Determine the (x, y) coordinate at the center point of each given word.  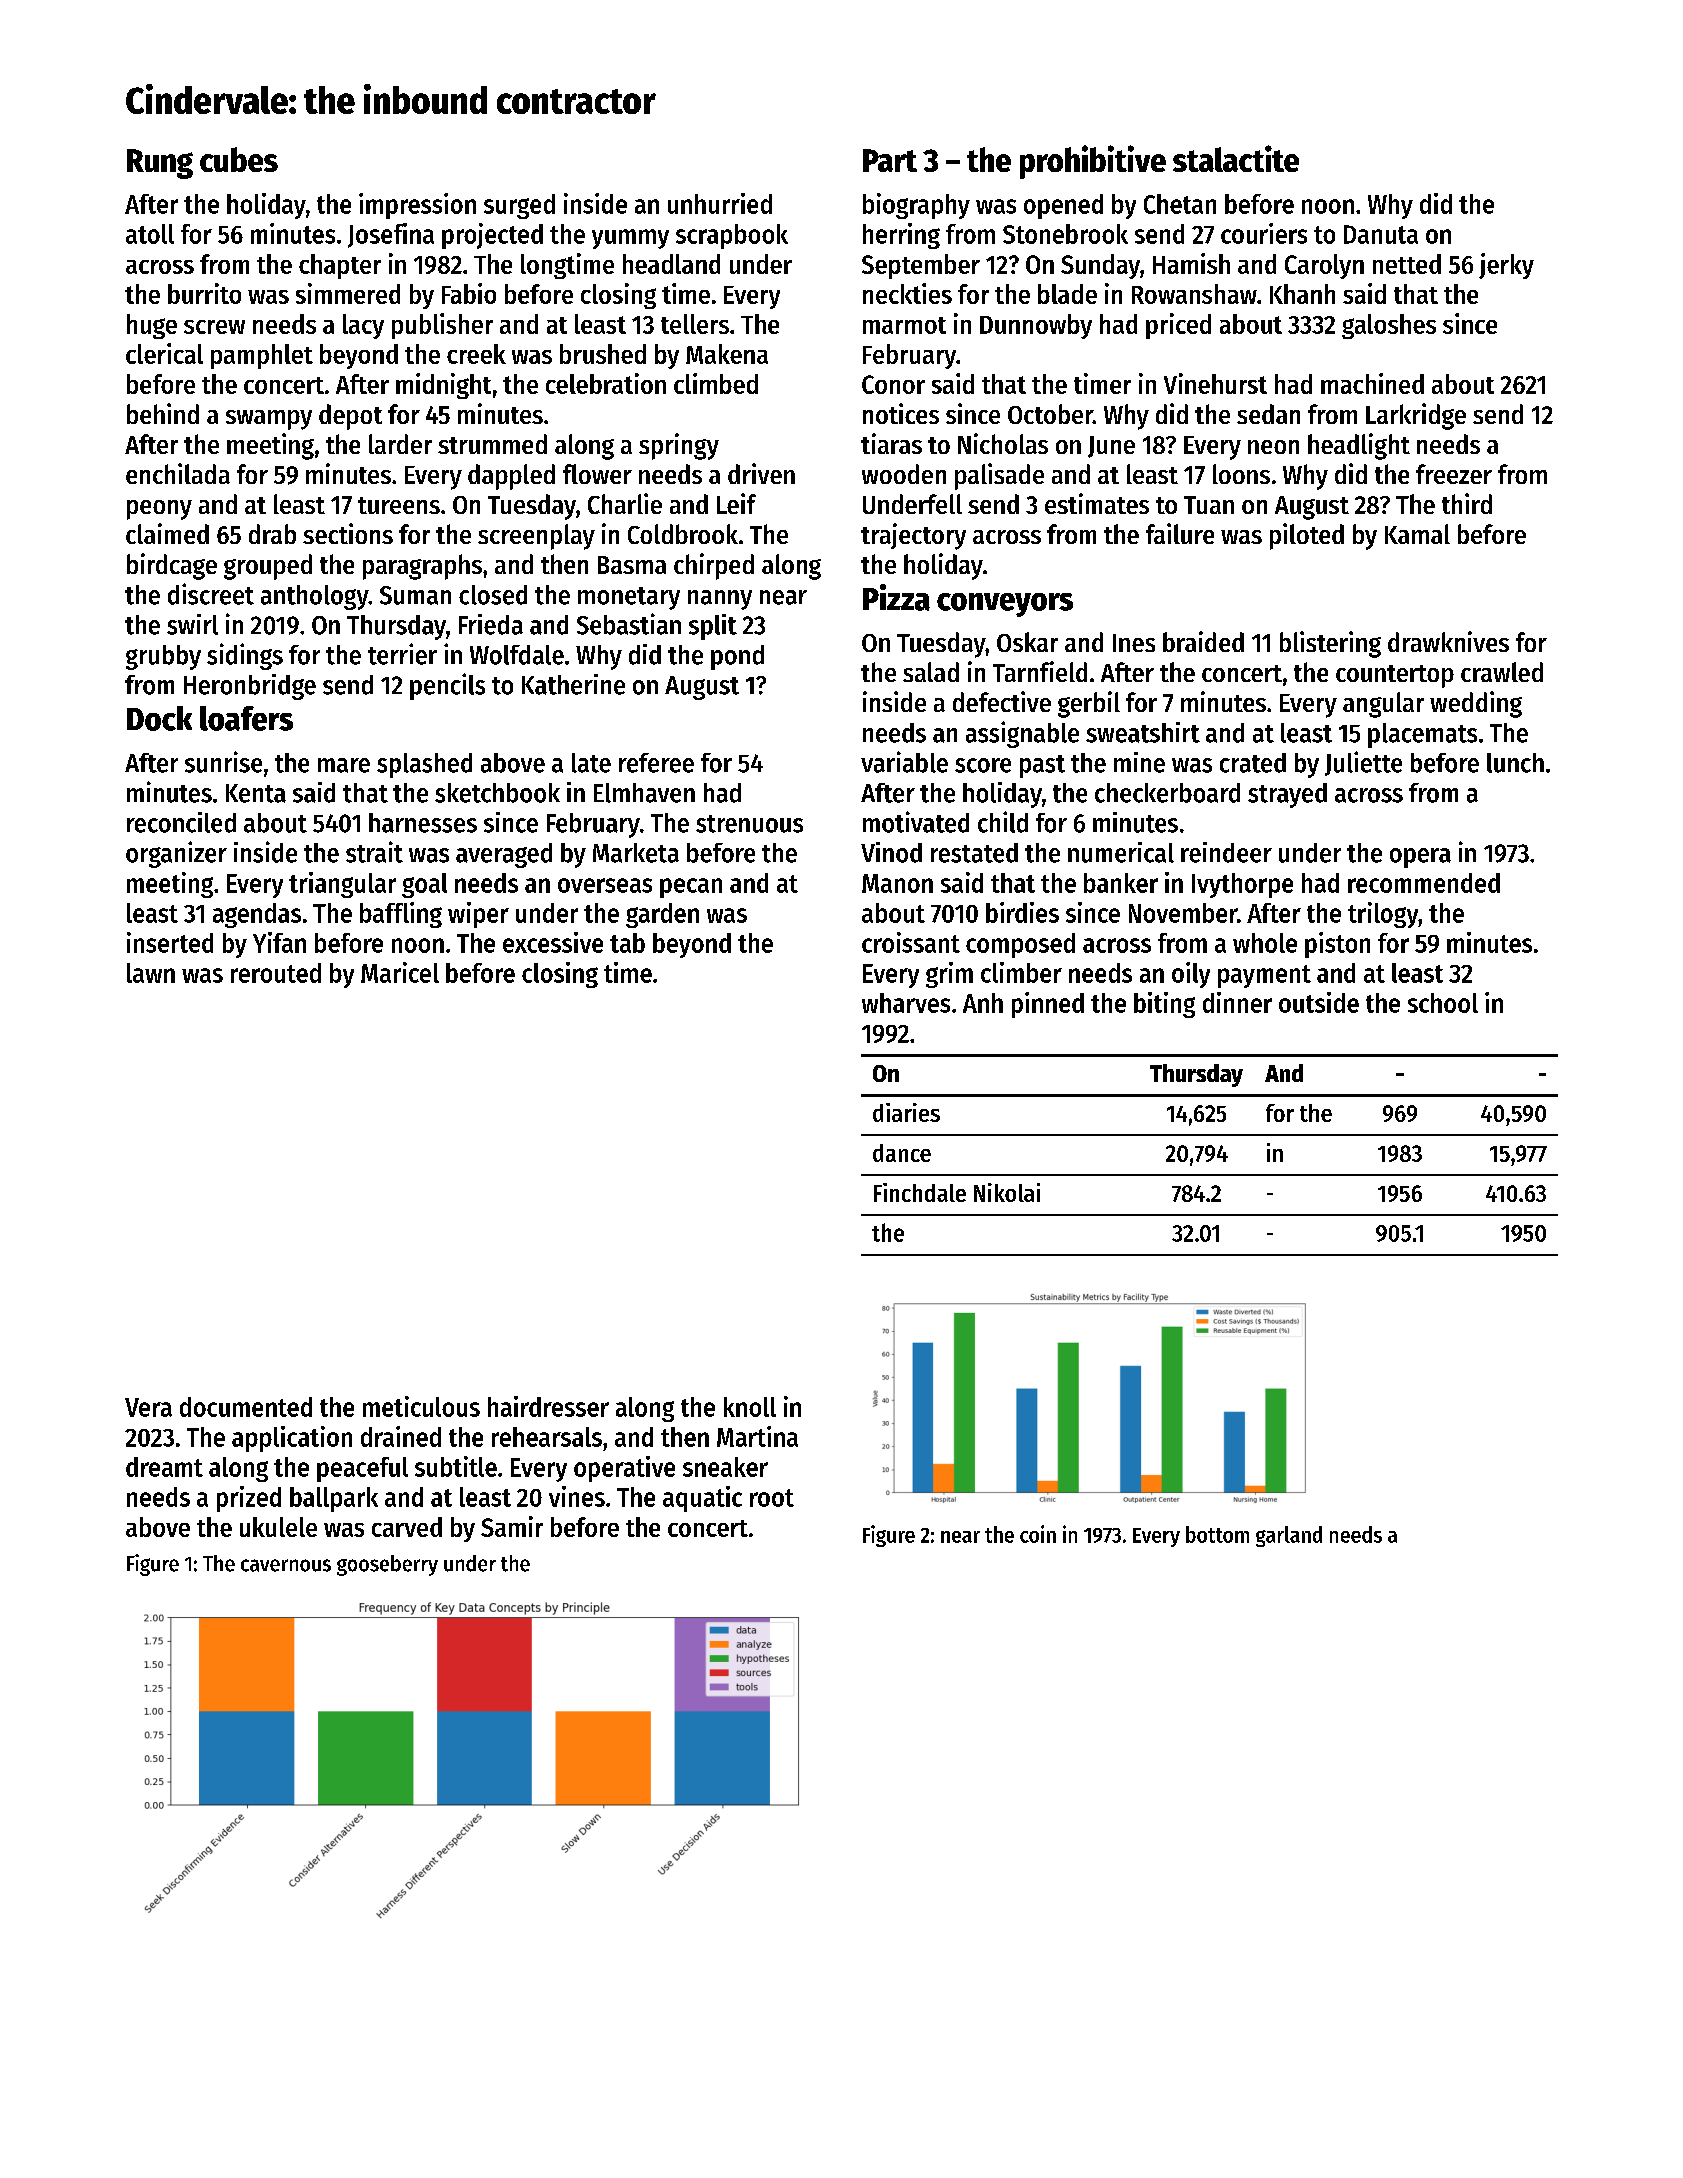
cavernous (286, 1565)
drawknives (1448, 641)
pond (737, 657)
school (1443, 1003)
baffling (401, 915)
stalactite (1236, 158)
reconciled (181, 822)
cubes (239, 159)
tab (627, 943)
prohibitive (1093, 162)
